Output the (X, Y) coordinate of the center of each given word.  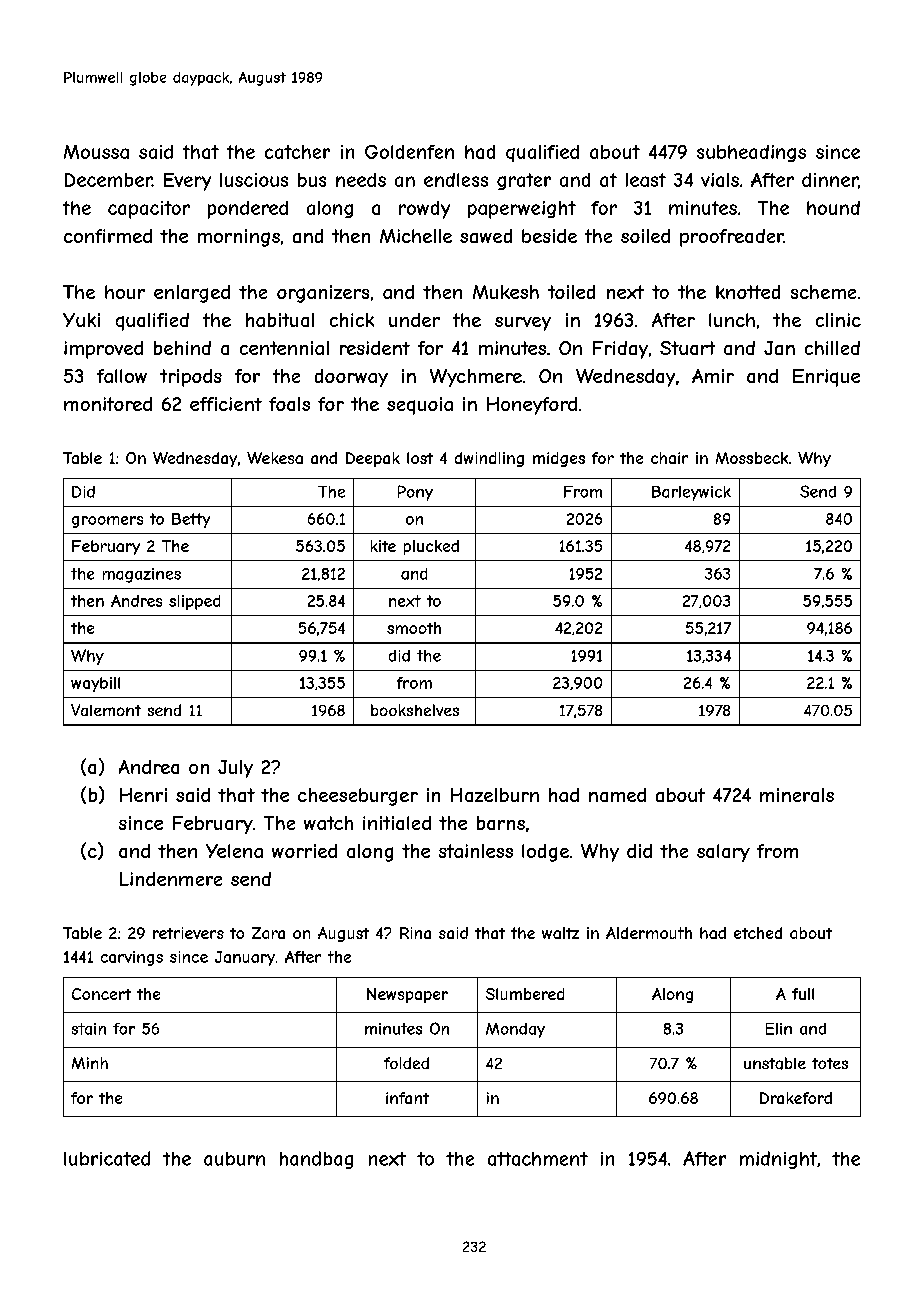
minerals (797, 795)
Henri (143, 795)
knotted (748, 292)
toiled (571, 292)
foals (289, 404)
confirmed (108, 236)
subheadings (751, 153)
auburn (234, 1159)
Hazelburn (495, 795)
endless (456, 180)
